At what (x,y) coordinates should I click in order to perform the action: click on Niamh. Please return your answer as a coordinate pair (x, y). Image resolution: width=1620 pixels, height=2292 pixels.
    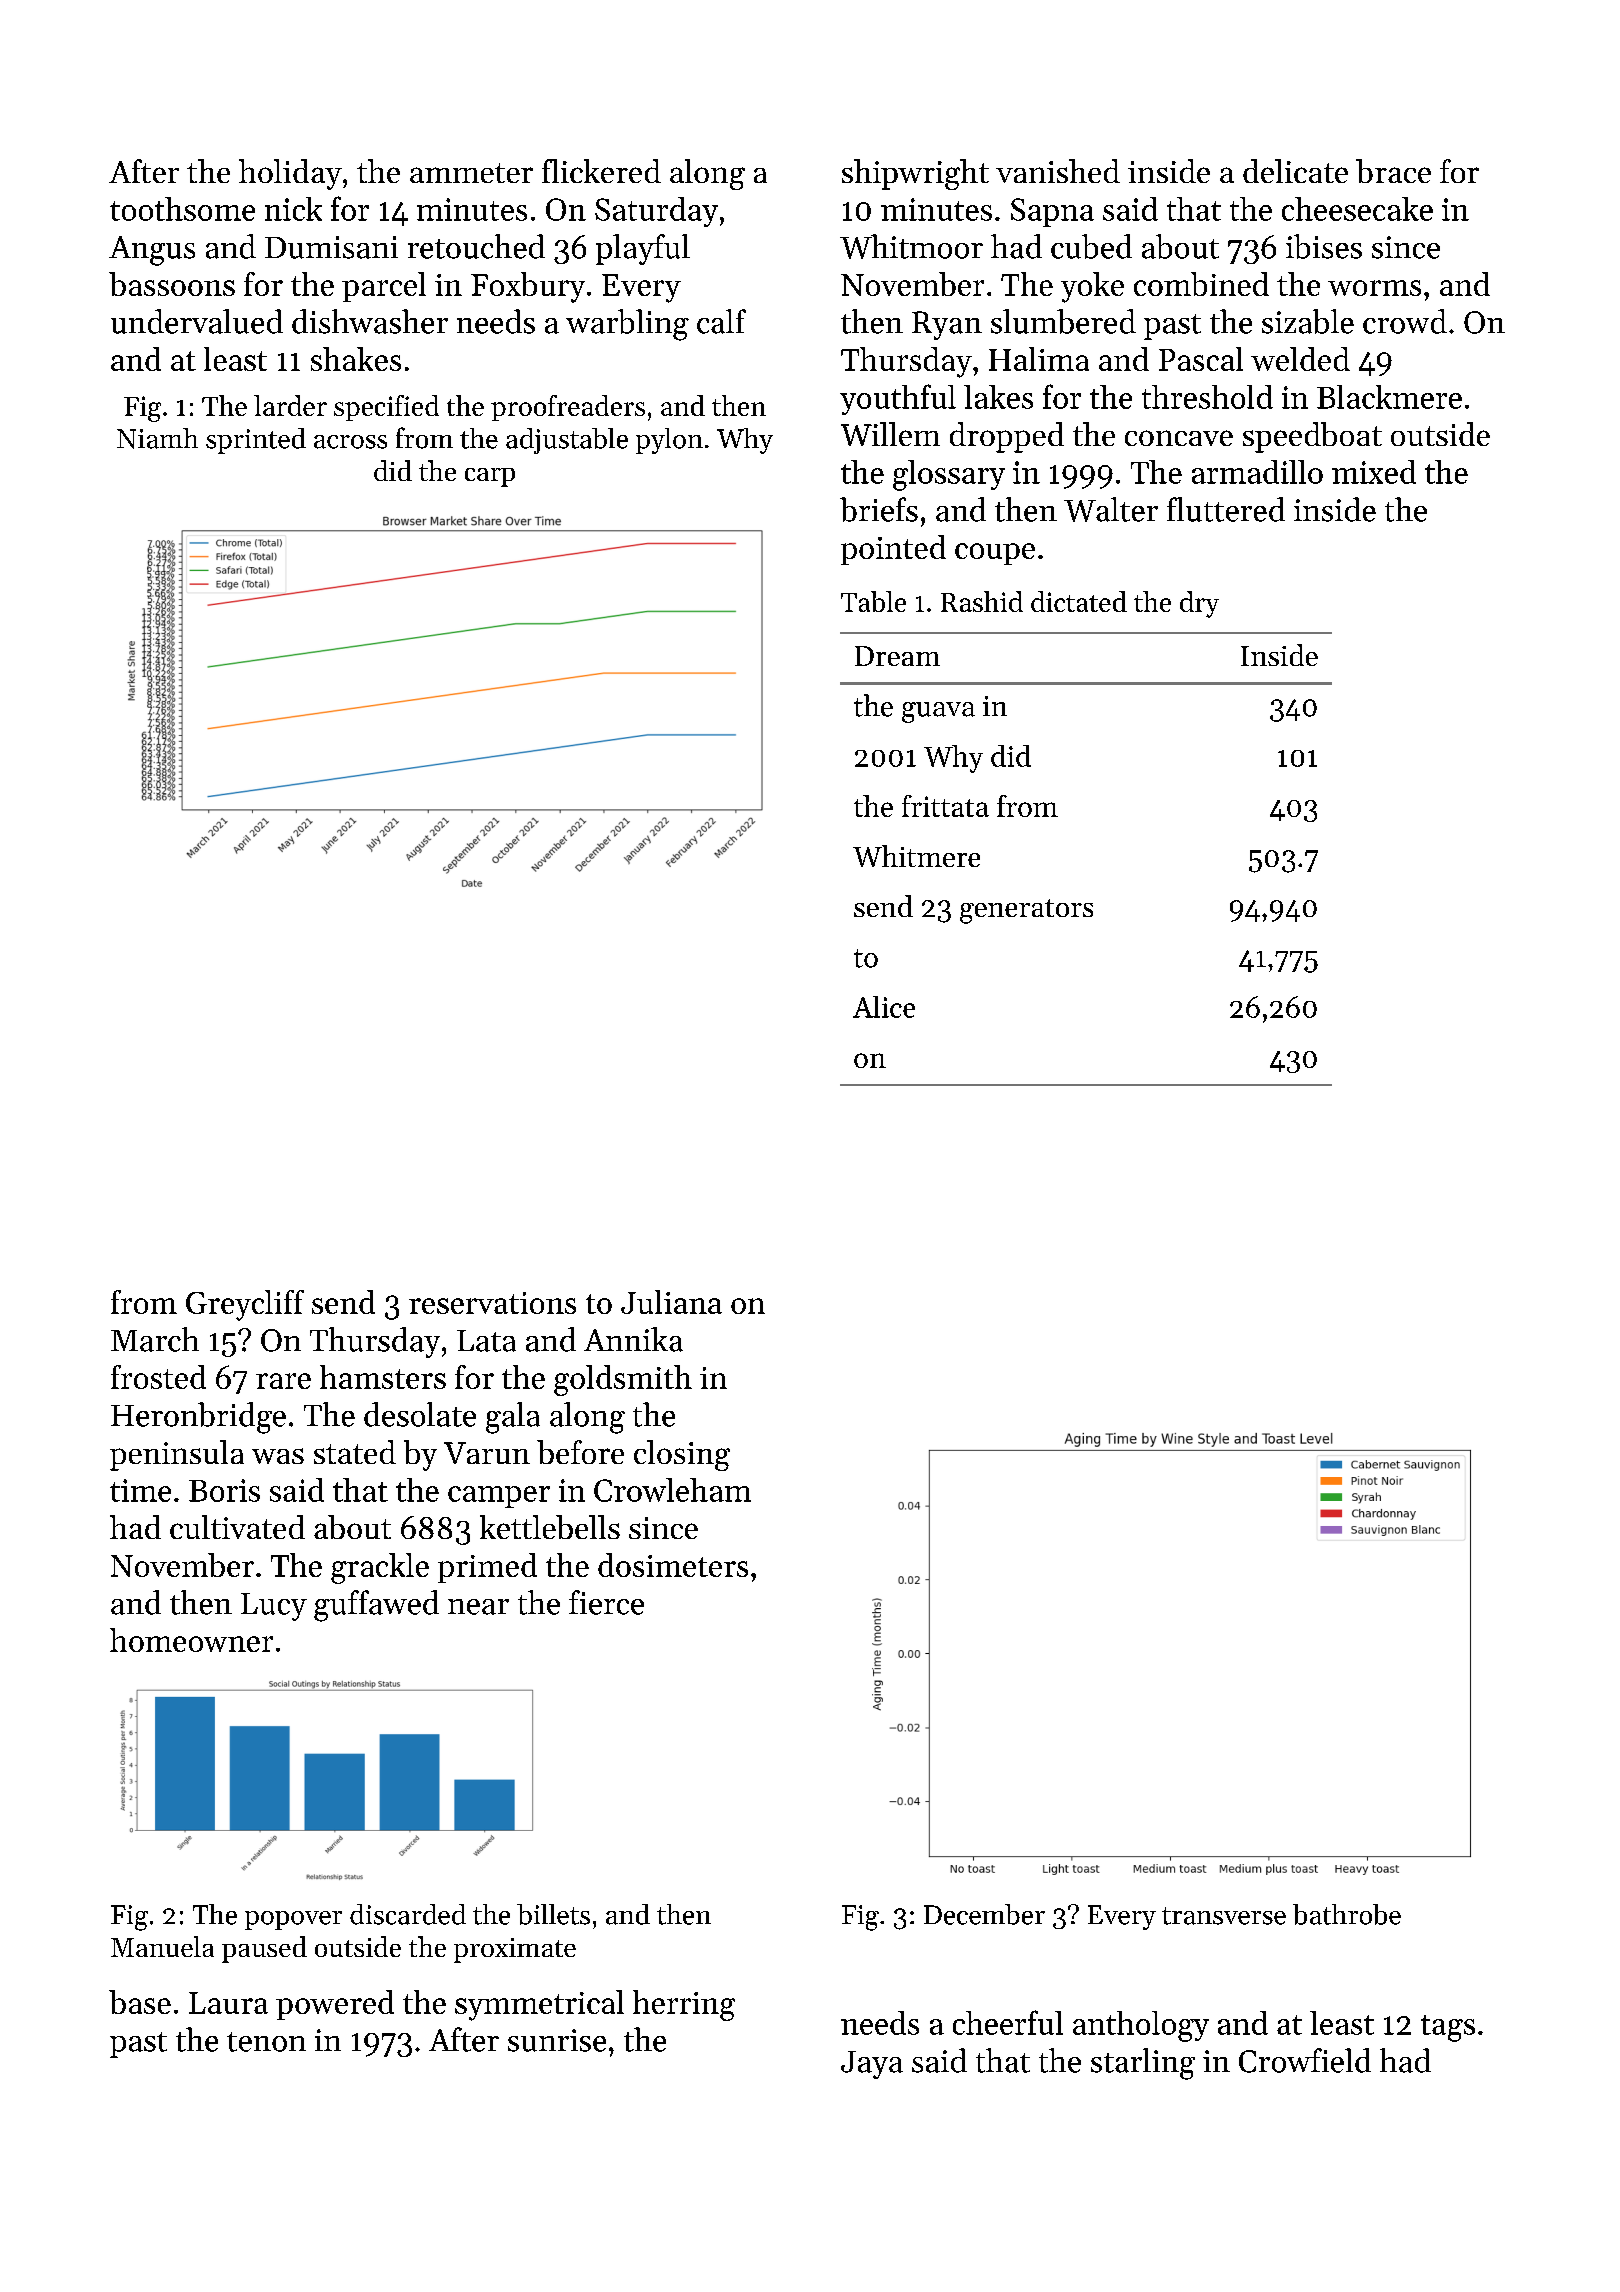
    Looking at the image, I should click on (157, 438).
